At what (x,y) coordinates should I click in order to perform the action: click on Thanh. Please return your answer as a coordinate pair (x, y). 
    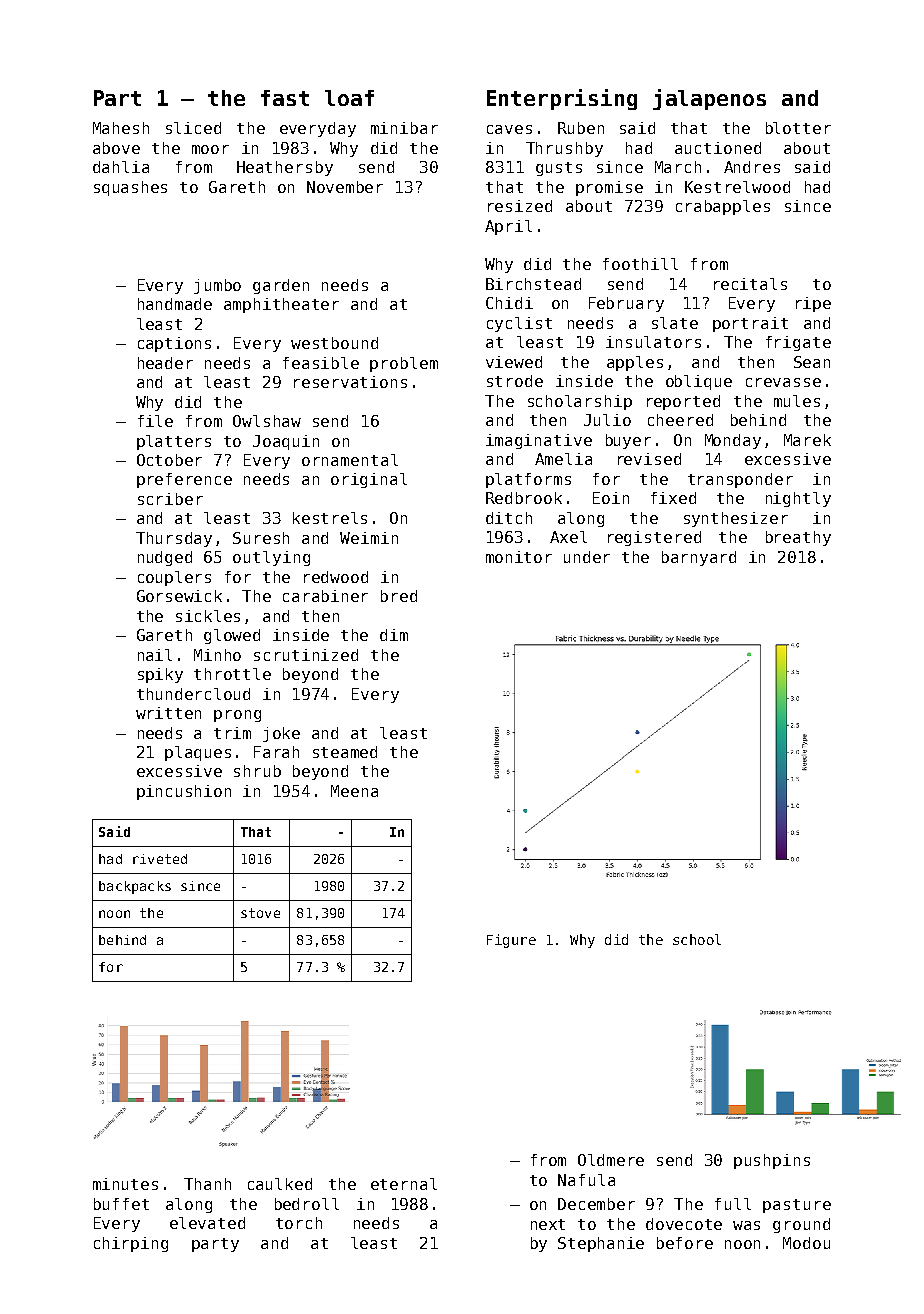
    Looking at the image, I should click on (207, 1184).
